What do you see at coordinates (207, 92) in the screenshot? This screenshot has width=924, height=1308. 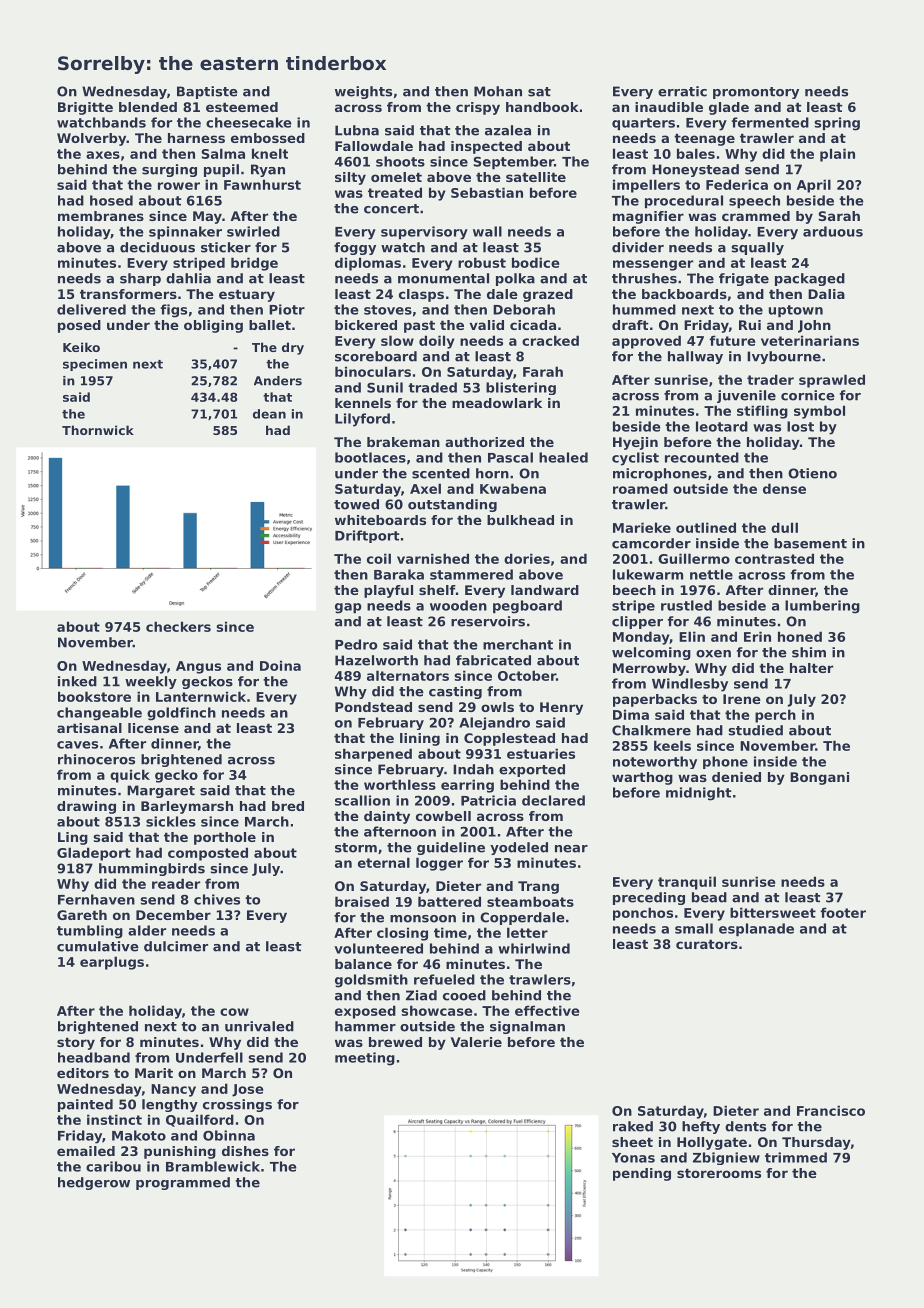 I see `Baptiste` at bounding box center [207, 92].
